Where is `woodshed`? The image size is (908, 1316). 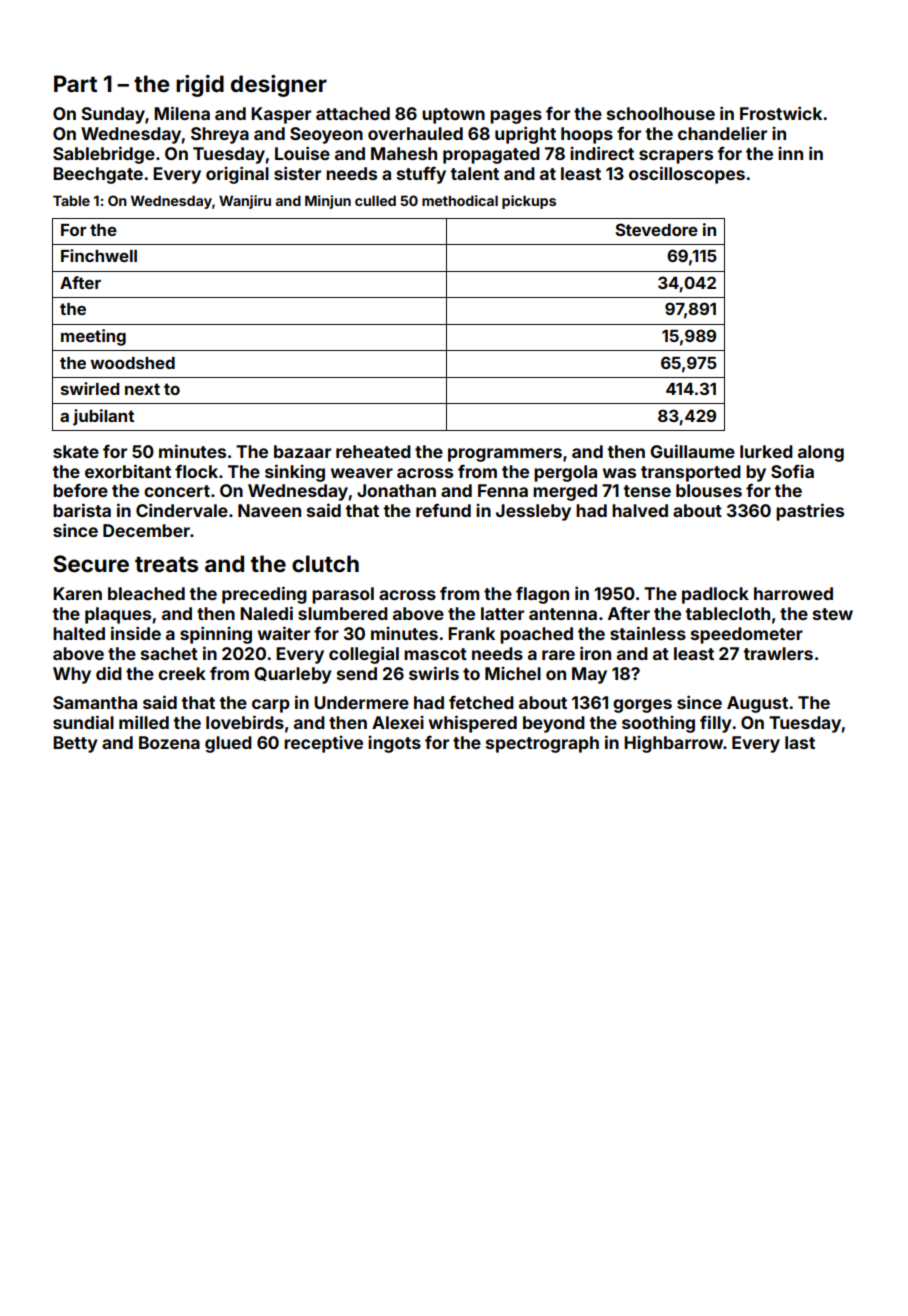
woodshed is located at coordinates (132, 363).
